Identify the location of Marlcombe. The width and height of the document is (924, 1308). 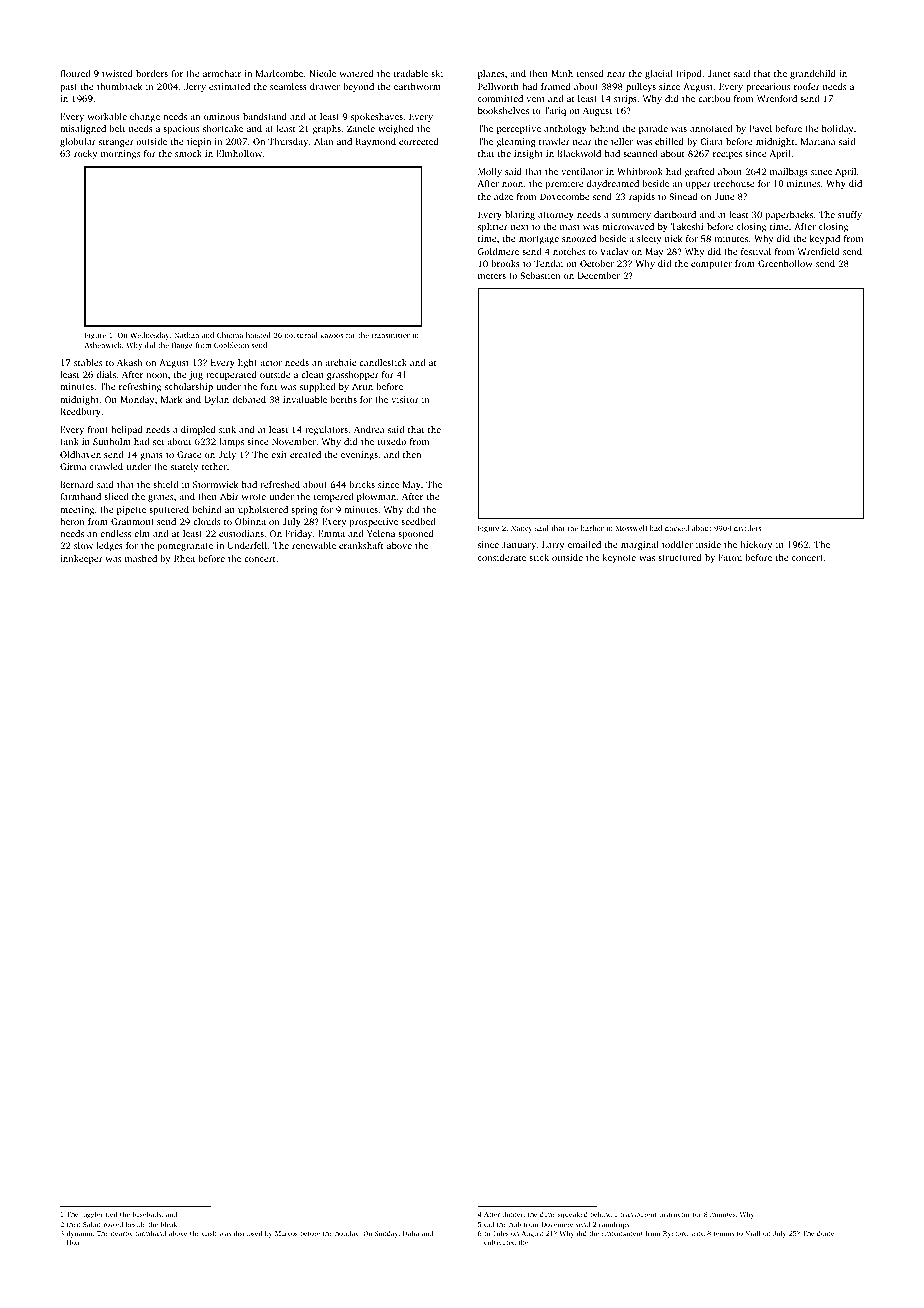
(279, 73).
